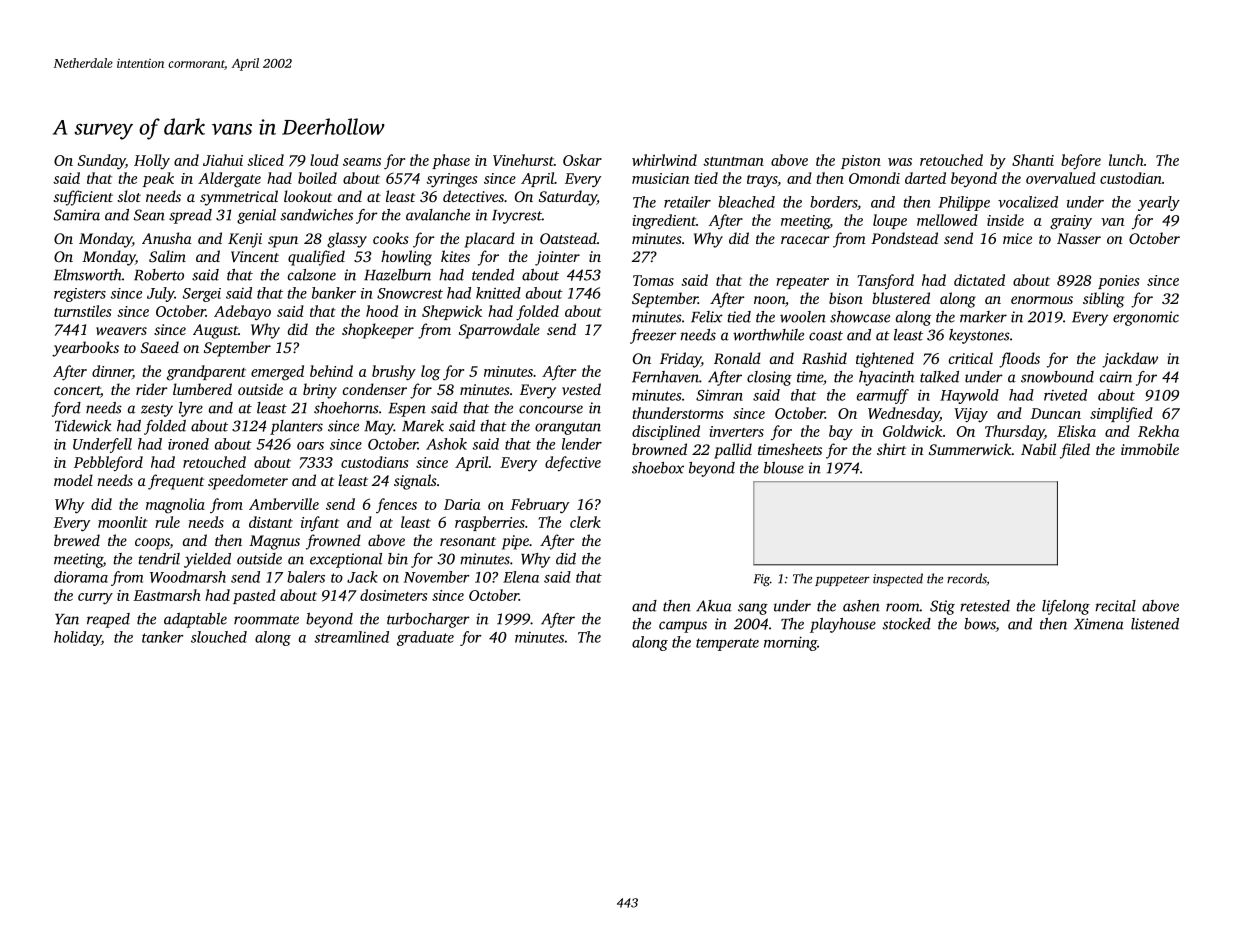 The height and width of the page is (952, 1233). What do you see at coordinates (581, 389) in the page?
I see `vested` at bounding box center [581, 389].
